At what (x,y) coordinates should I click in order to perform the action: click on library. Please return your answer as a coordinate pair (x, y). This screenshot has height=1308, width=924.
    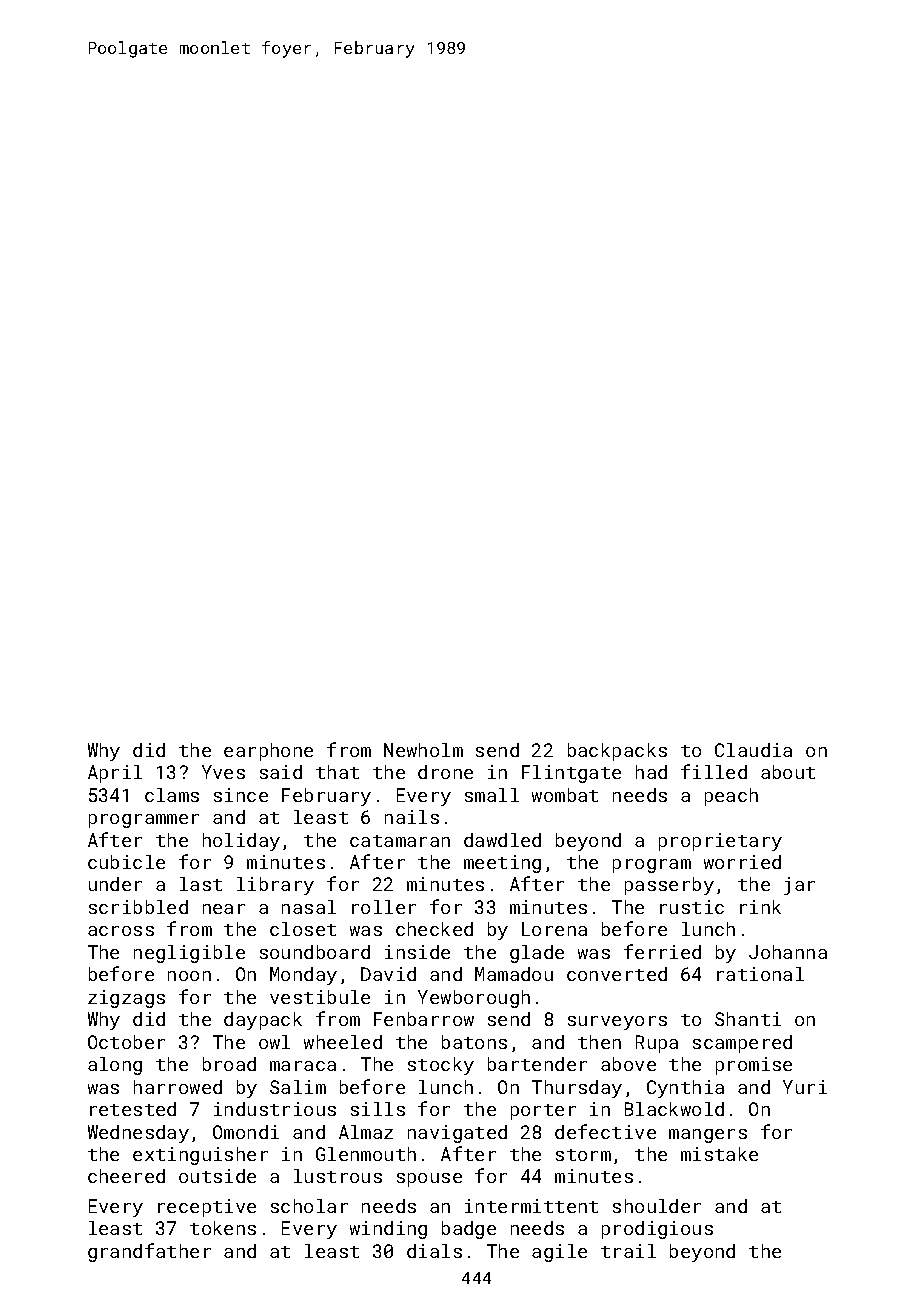
    Looking at the image, I should click on (275, 886).
